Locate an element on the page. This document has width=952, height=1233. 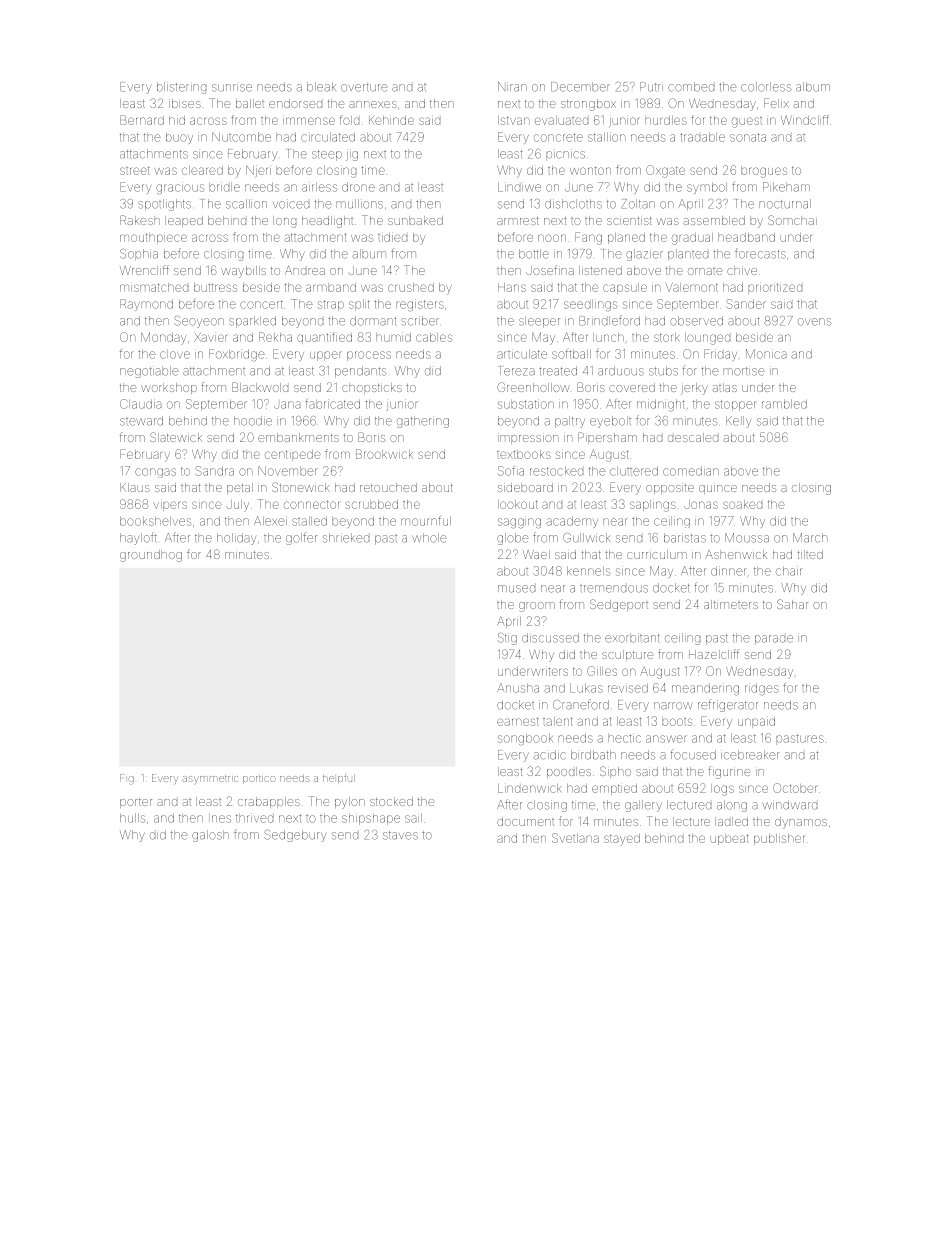
textbooks is located at coordinates (524, 454).
